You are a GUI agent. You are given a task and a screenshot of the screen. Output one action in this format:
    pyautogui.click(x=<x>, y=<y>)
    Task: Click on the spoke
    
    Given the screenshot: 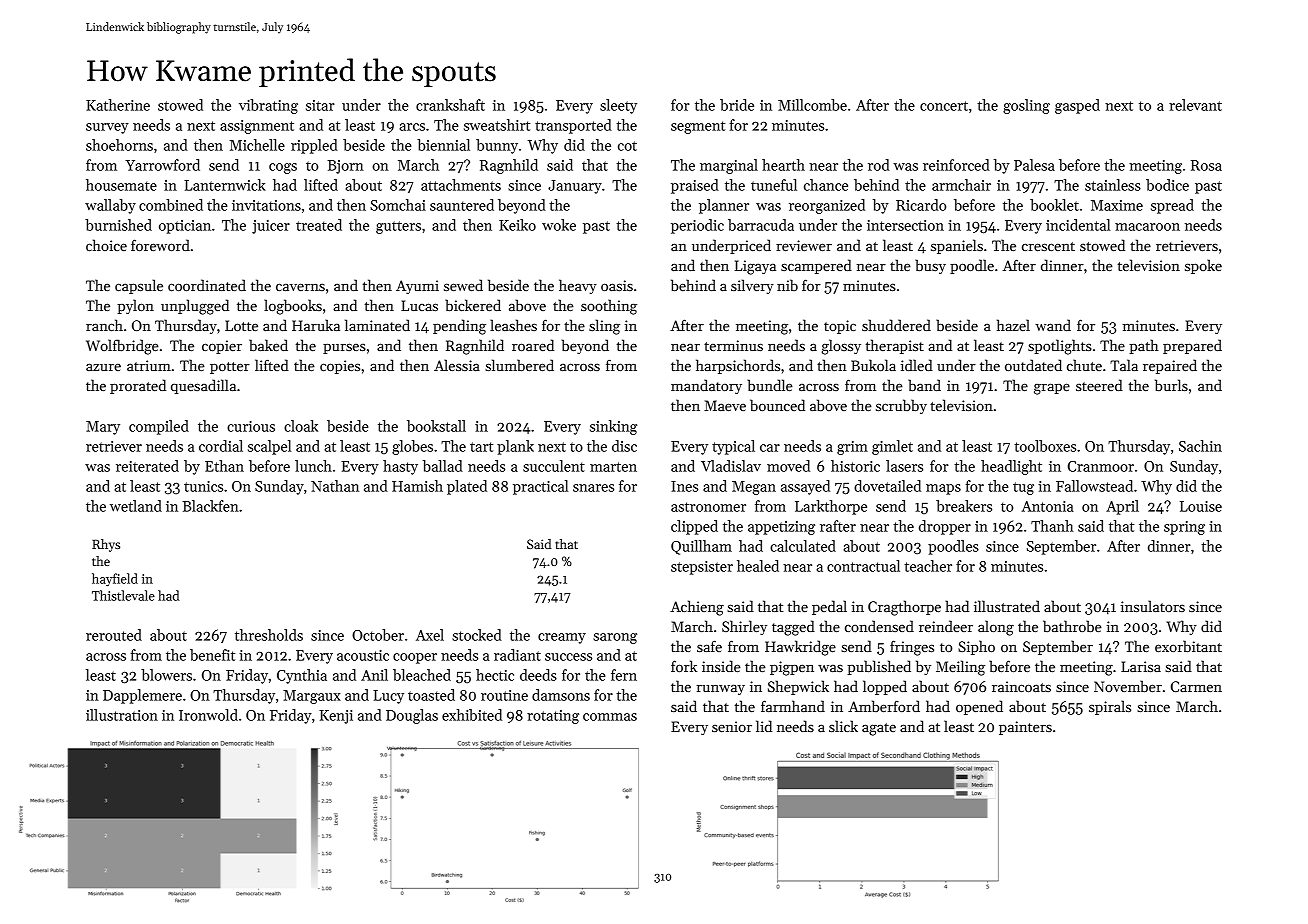 What is the action you would take?
    pyautogui.click(x=1203, y=266)
